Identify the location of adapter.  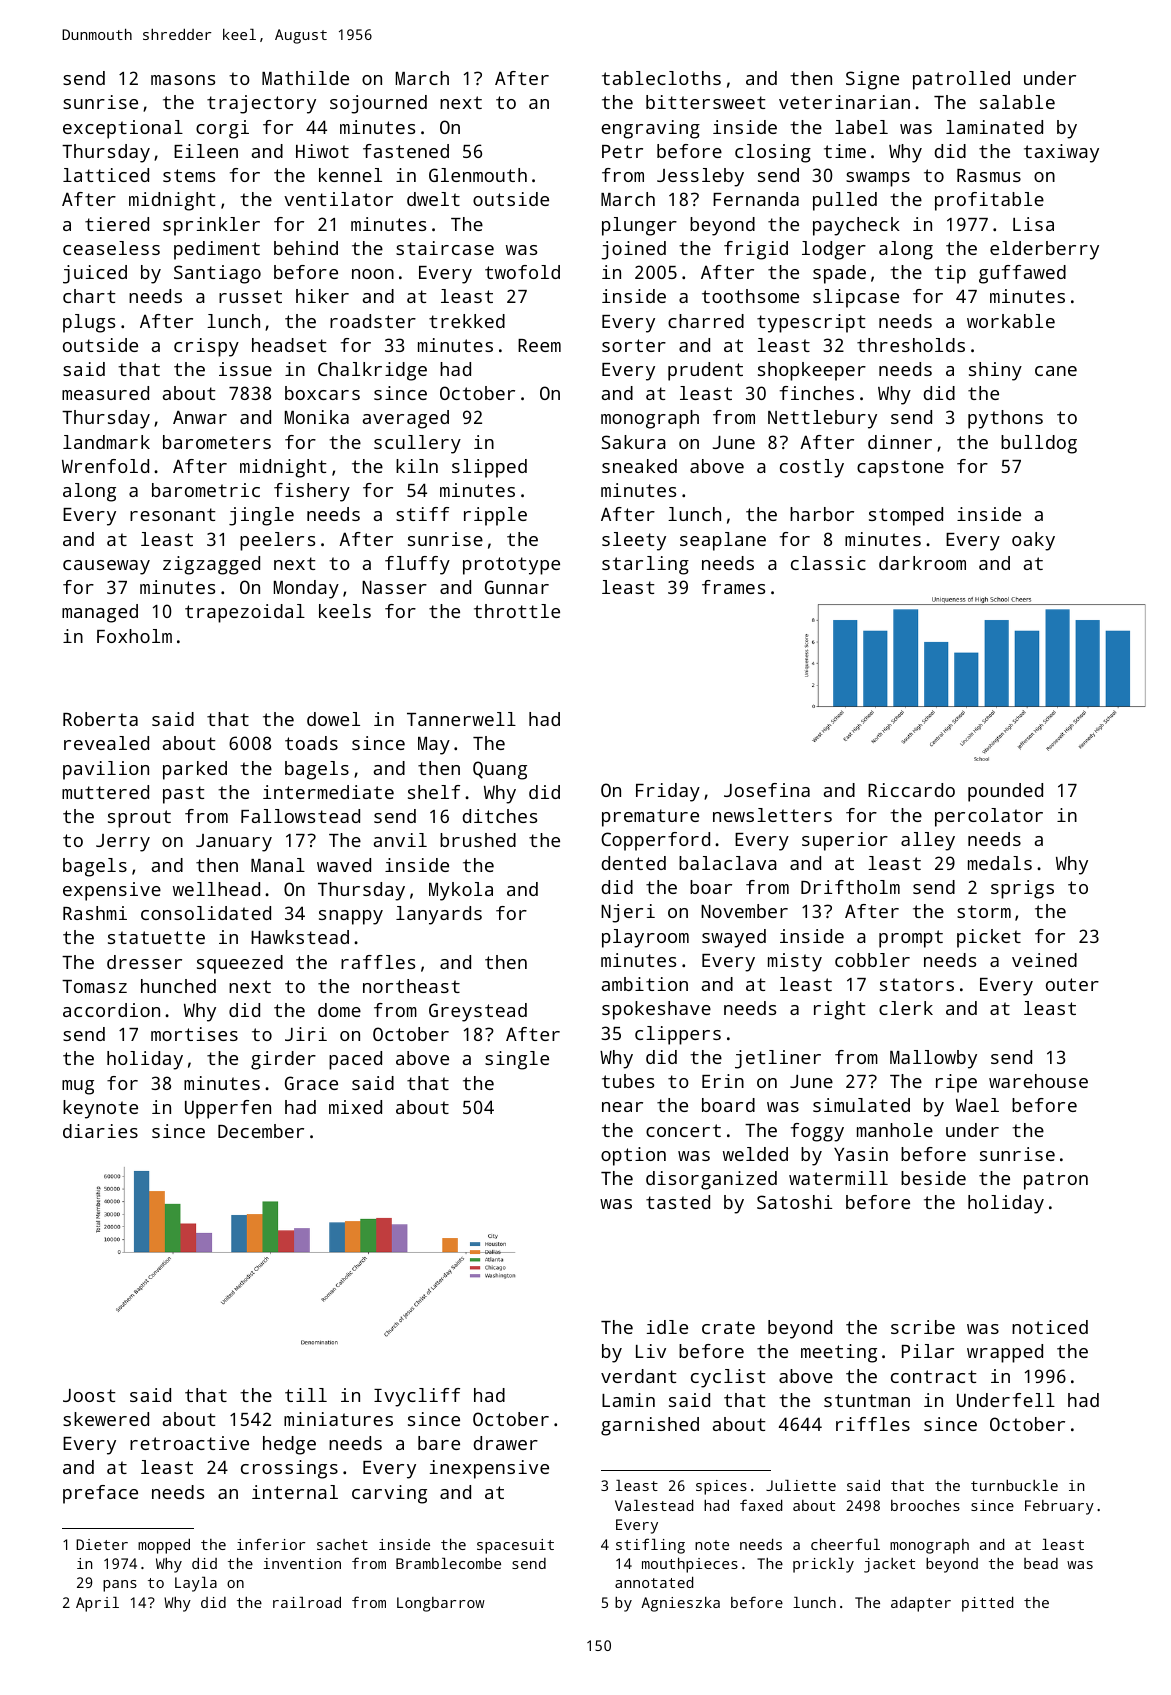
(921, 1604).
